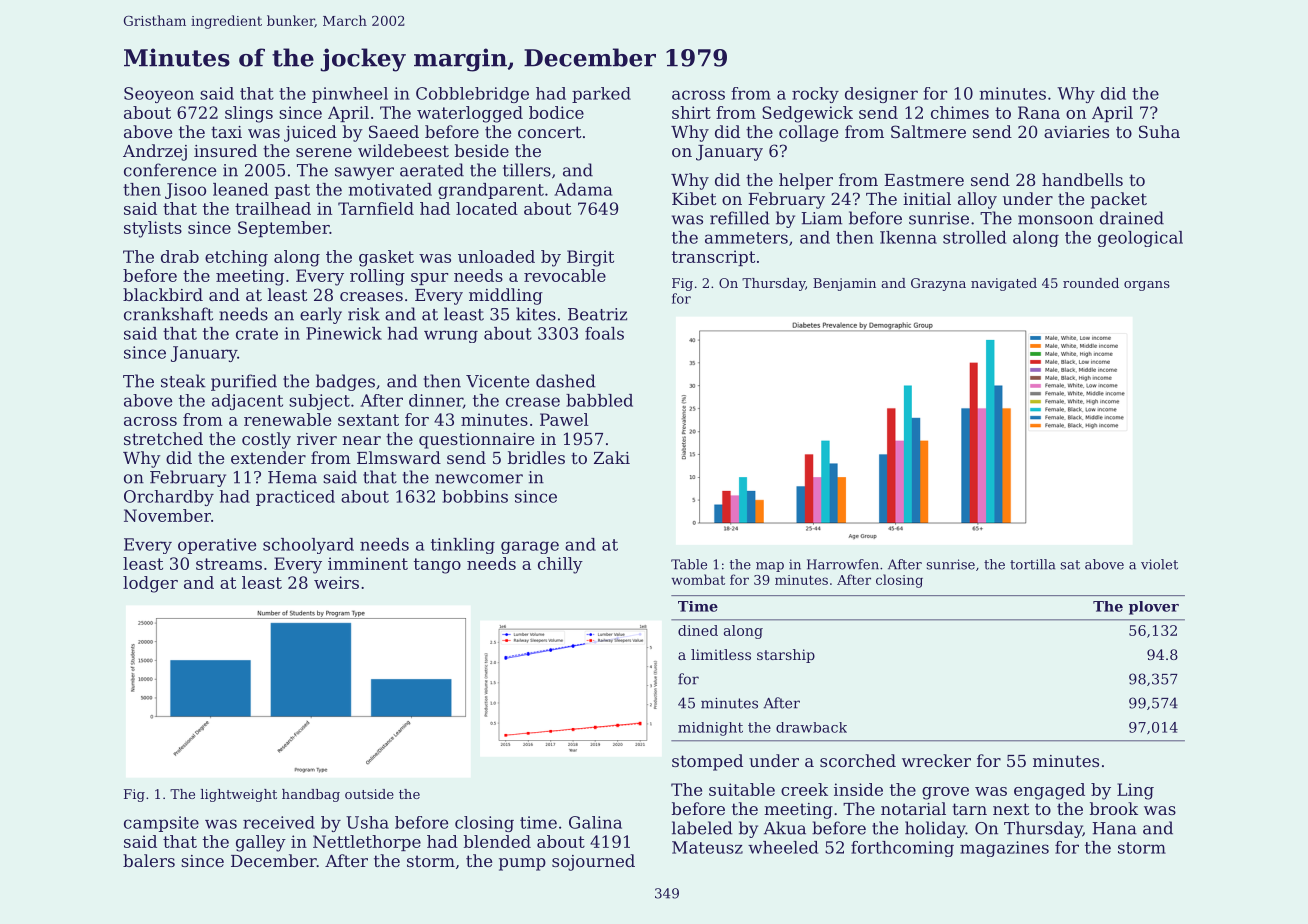 Image resolution: width=1308 pixels, height=924 pixels. Describe the element at coordinates (240, 189) in the screenshot. I see `leaned` at that location.
